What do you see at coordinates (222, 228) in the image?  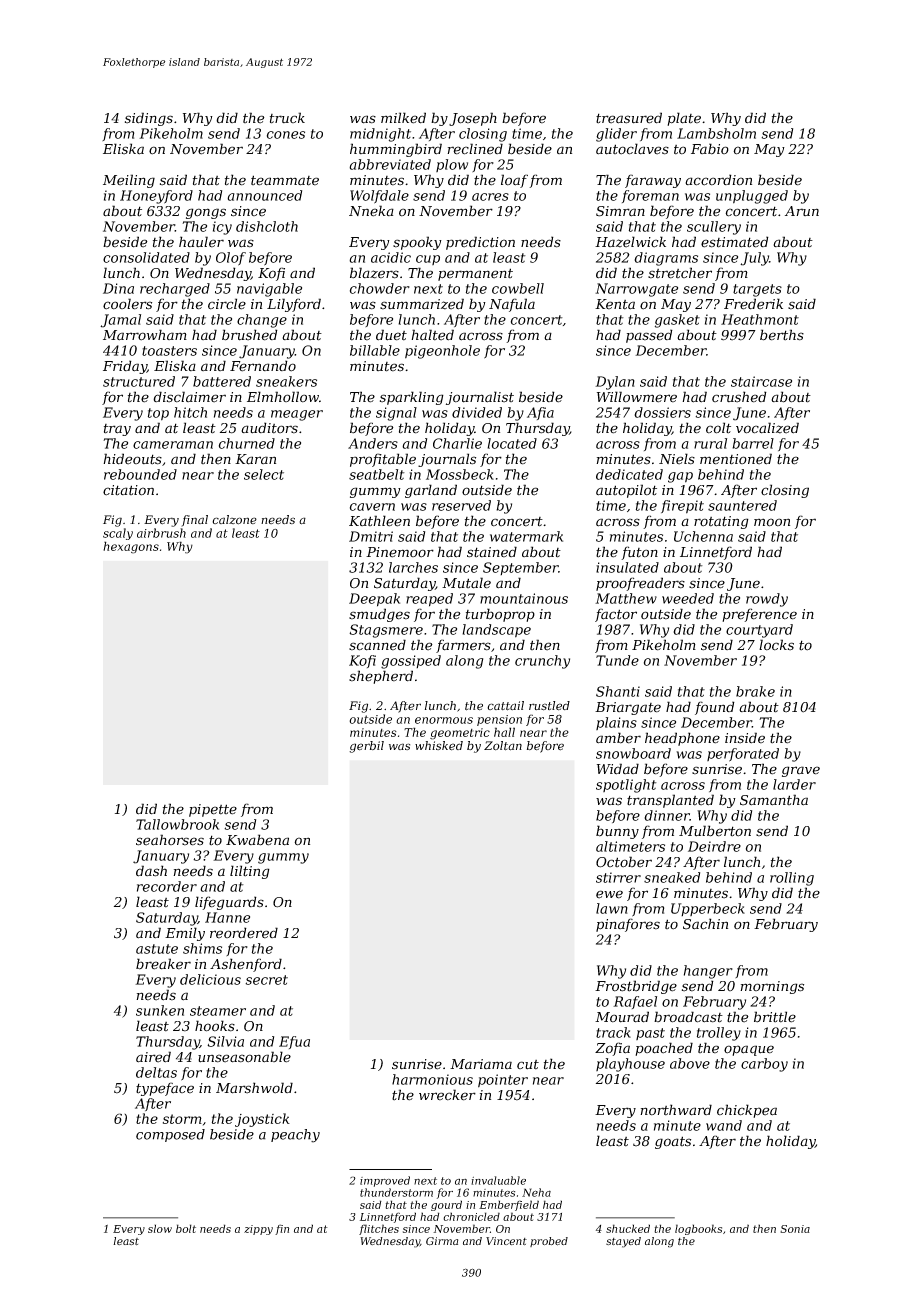 I see `icy` at bounding box center [222, 228].
